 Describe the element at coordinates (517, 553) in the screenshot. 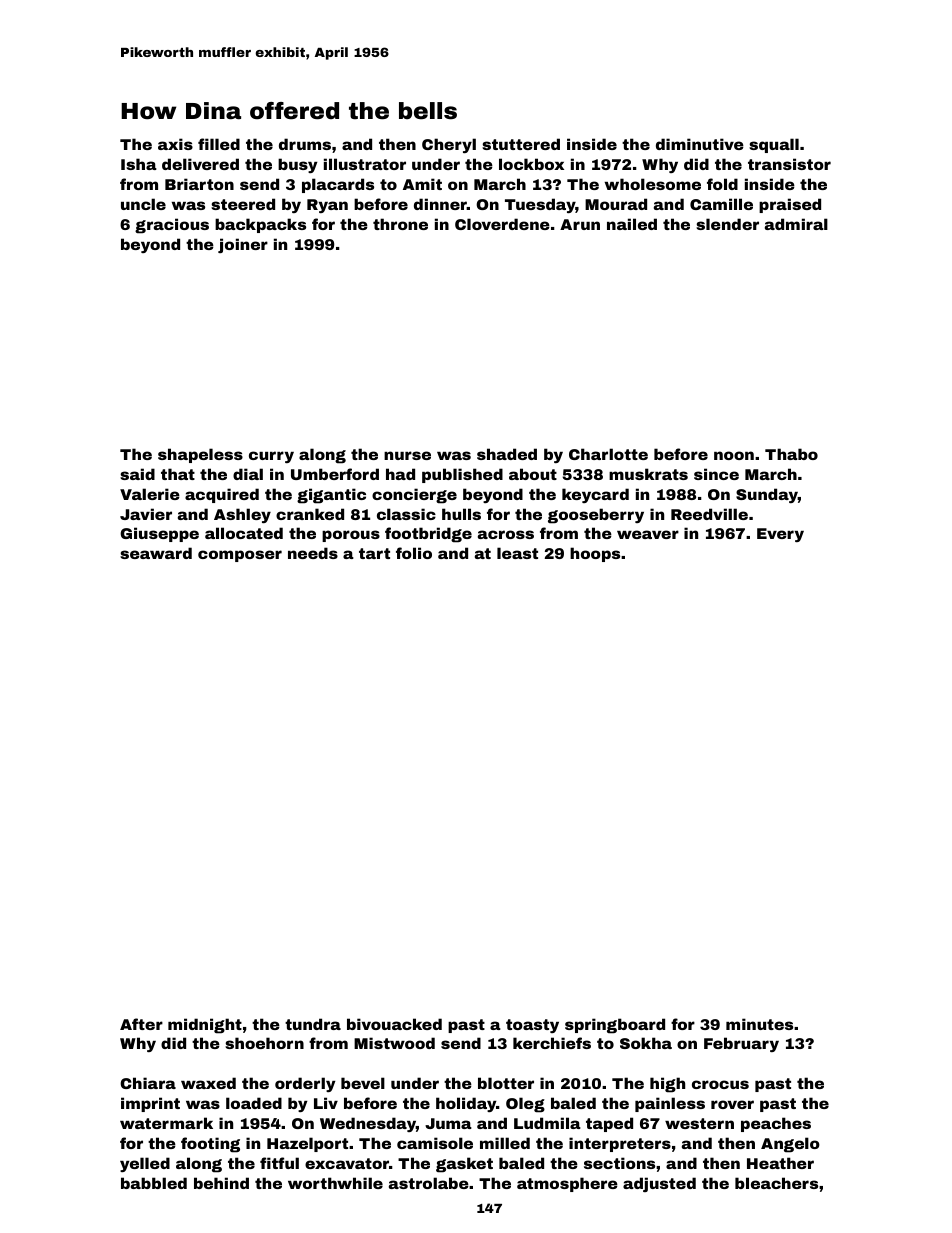

I see `least` at that location.
